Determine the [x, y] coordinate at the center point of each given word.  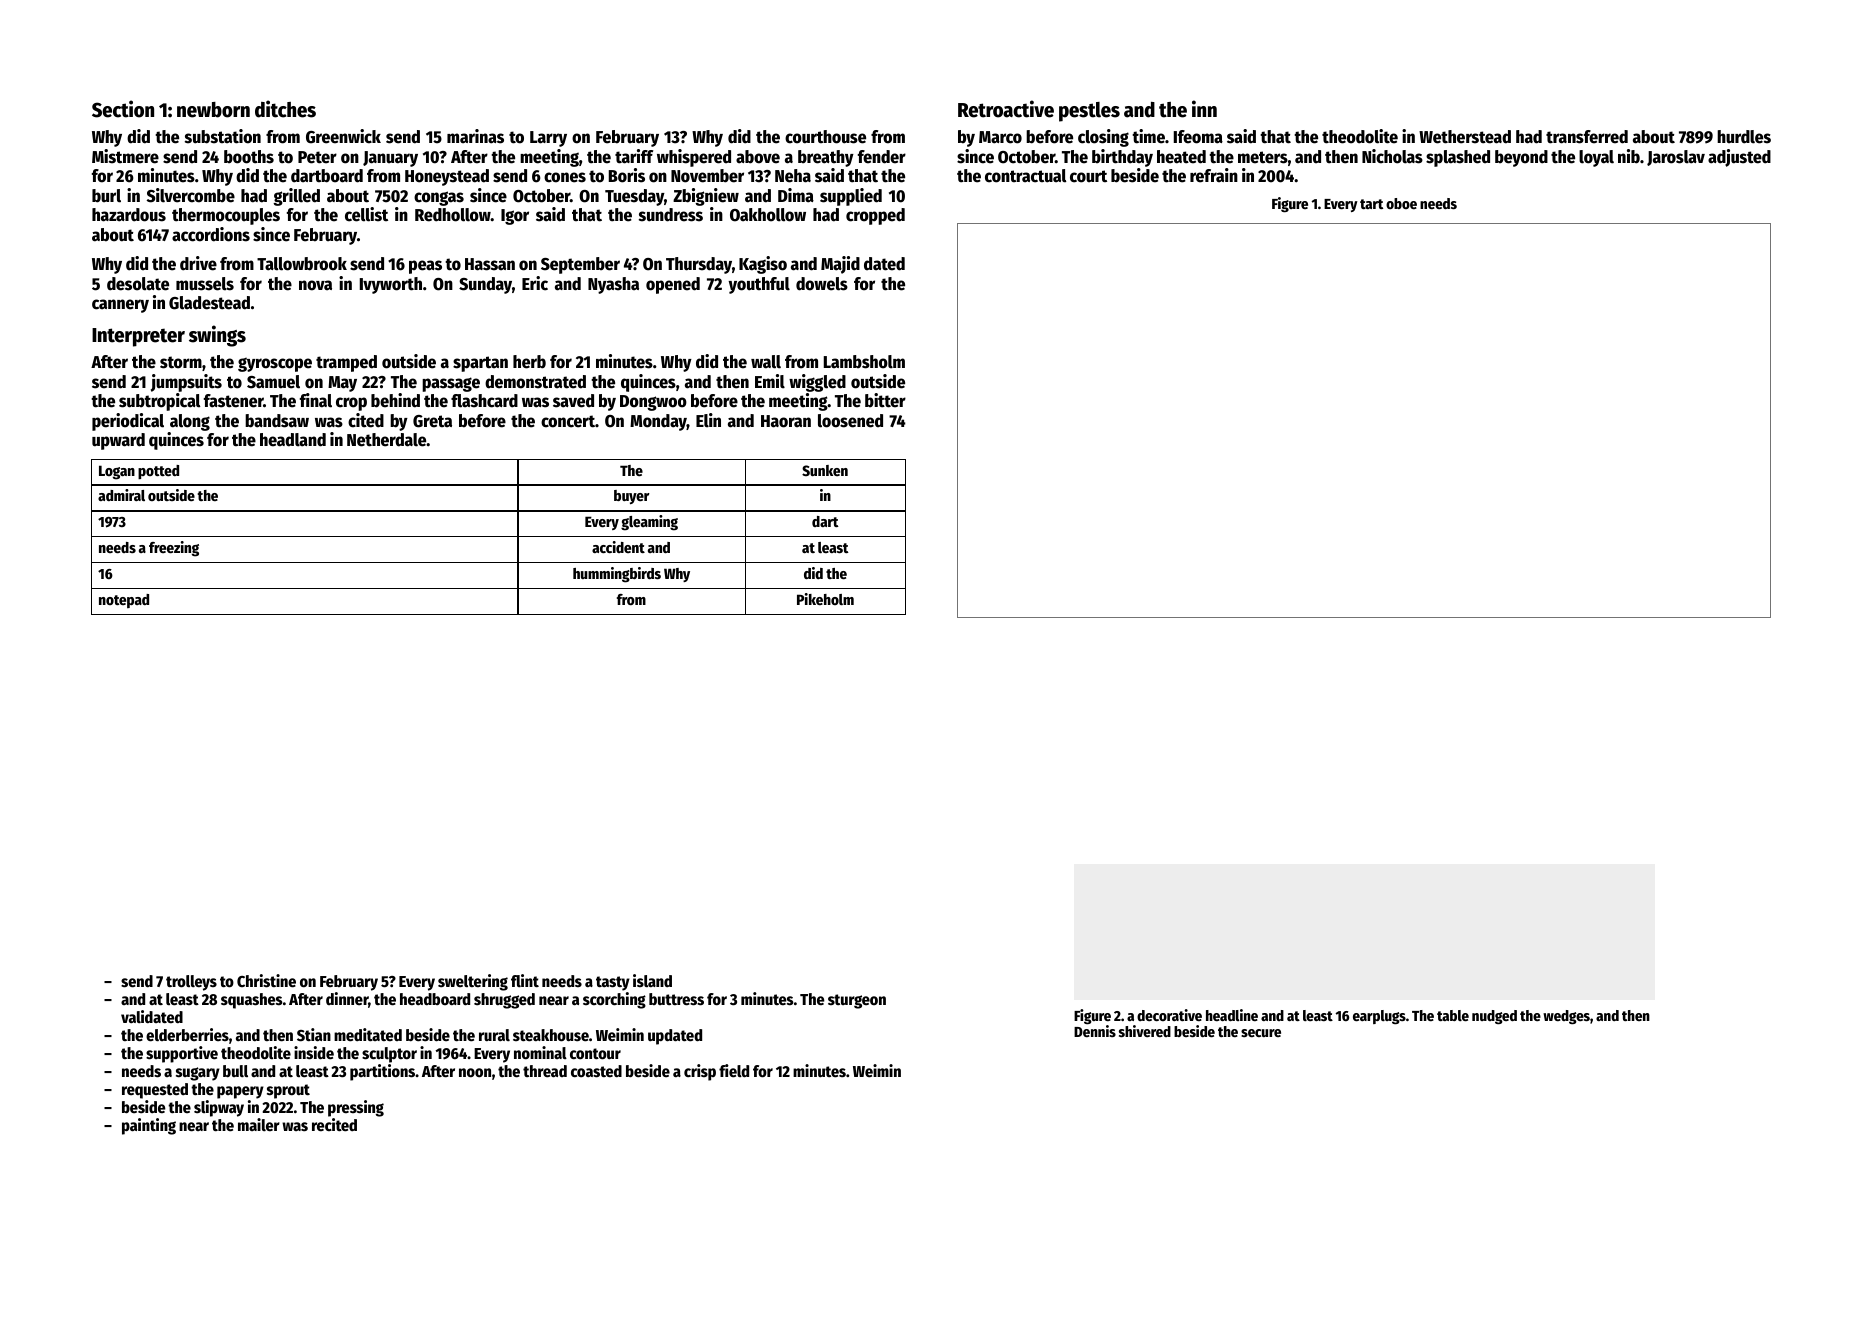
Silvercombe [191, 195]
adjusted [1739, 158]
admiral [121, 495]
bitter [885, 400]
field [734, 1071]
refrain [1214, 175]
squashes [252, 1001]
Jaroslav [1676, 158]
